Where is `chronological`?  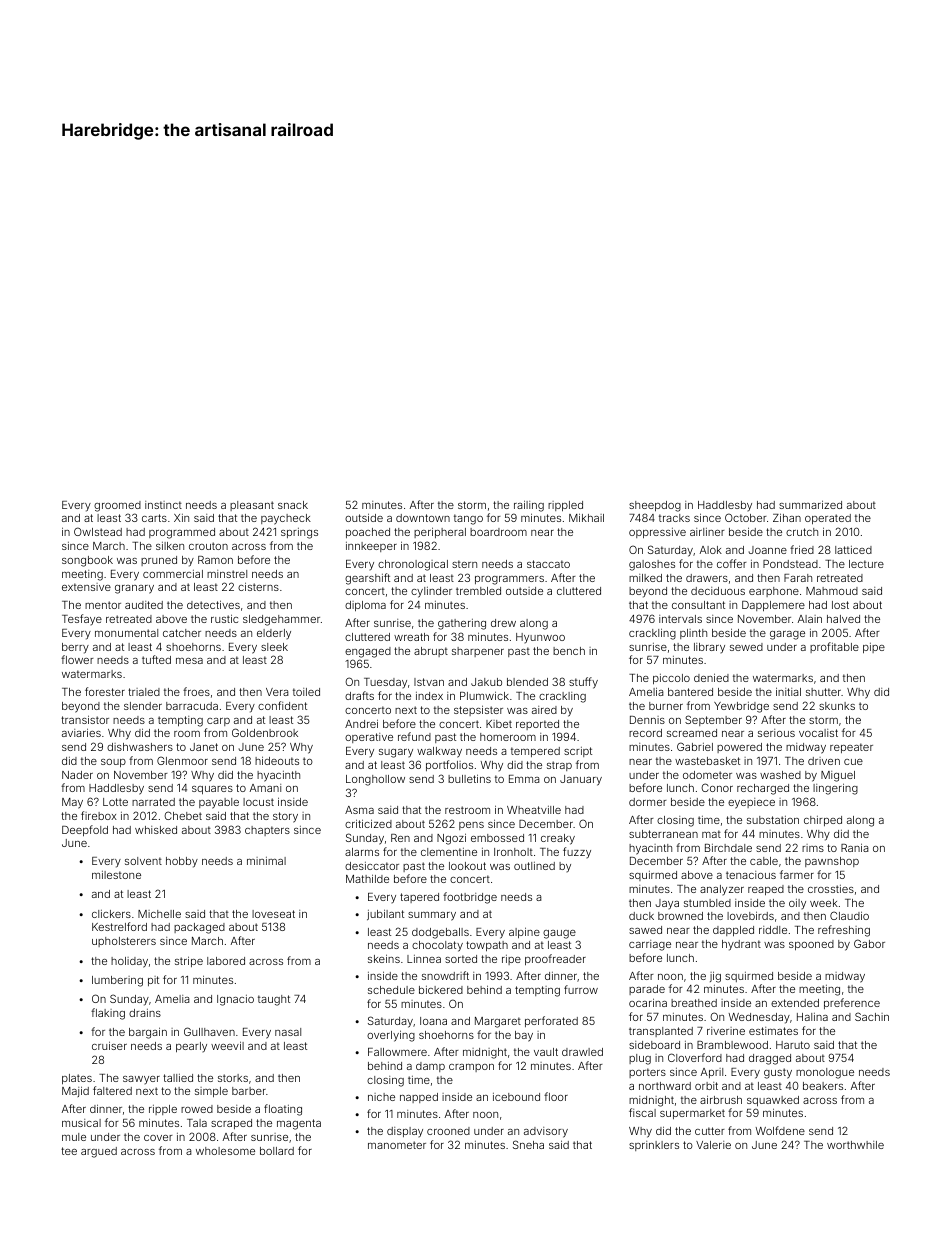
chronological is located at coordinates (413, 565).
